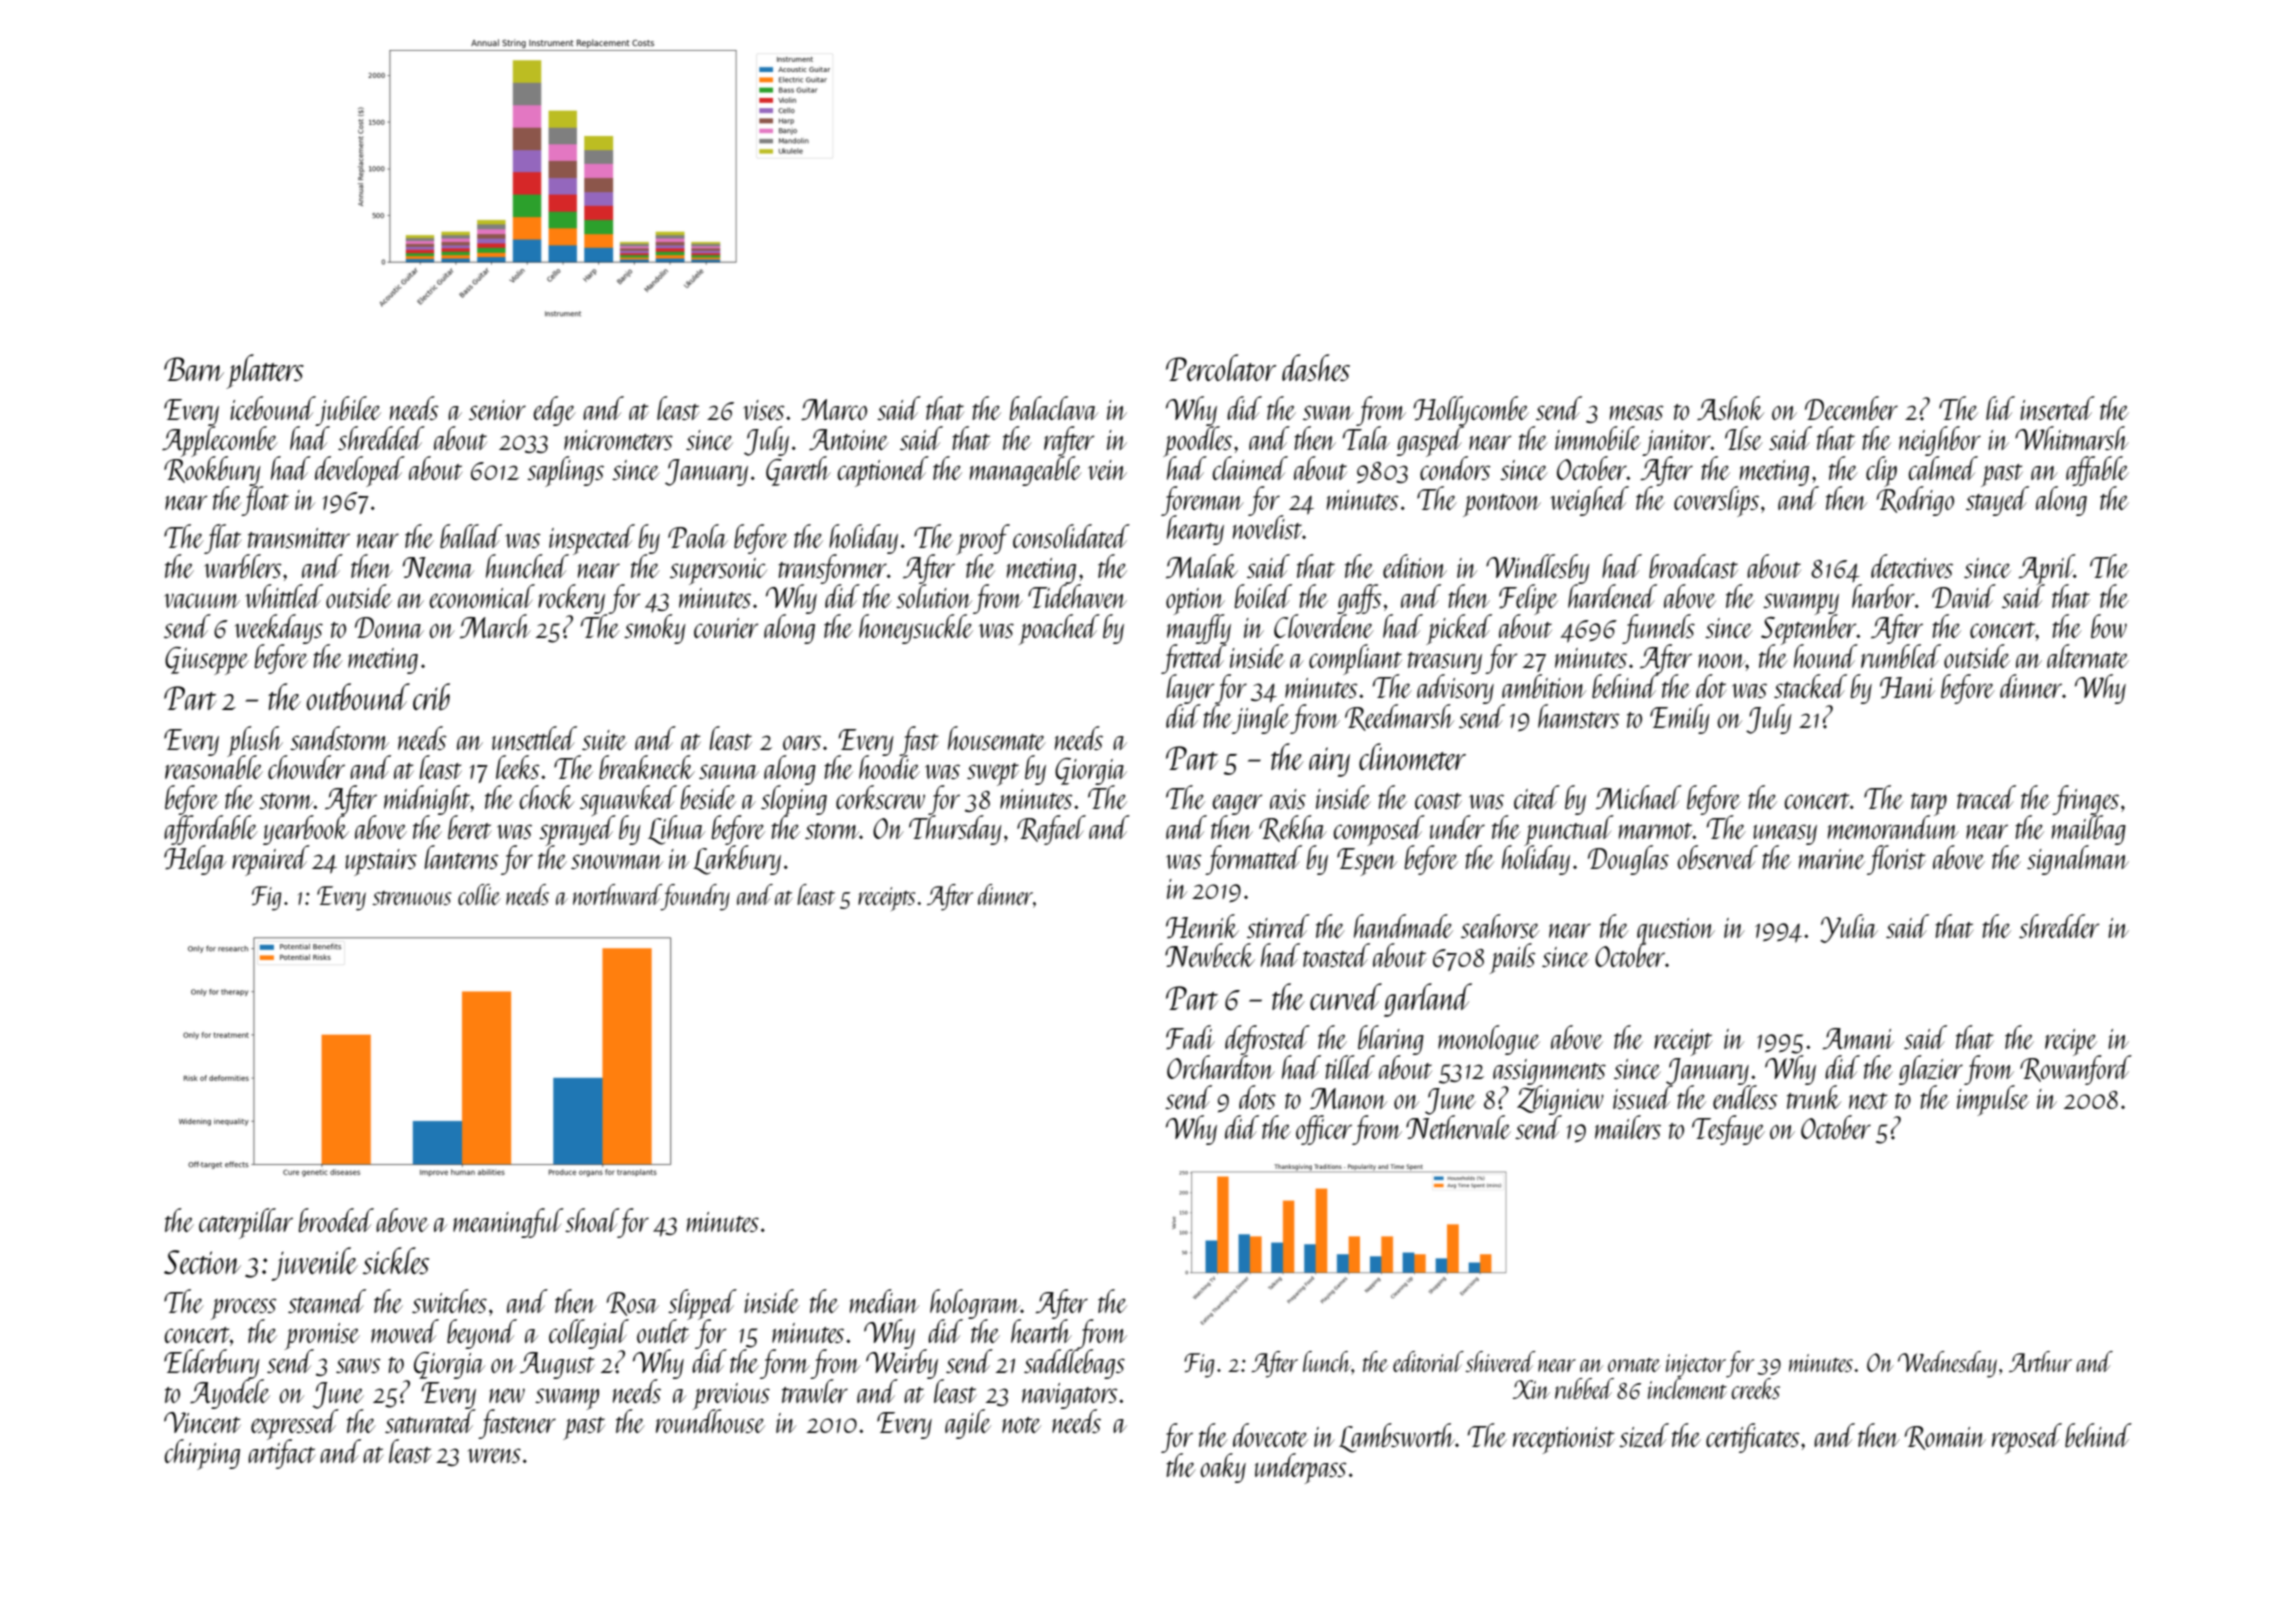 This screenshot has height=1620, width=2292. Describe the element at coordinates (1316, 367) in the screenshot. I see `dashes` at that location.
